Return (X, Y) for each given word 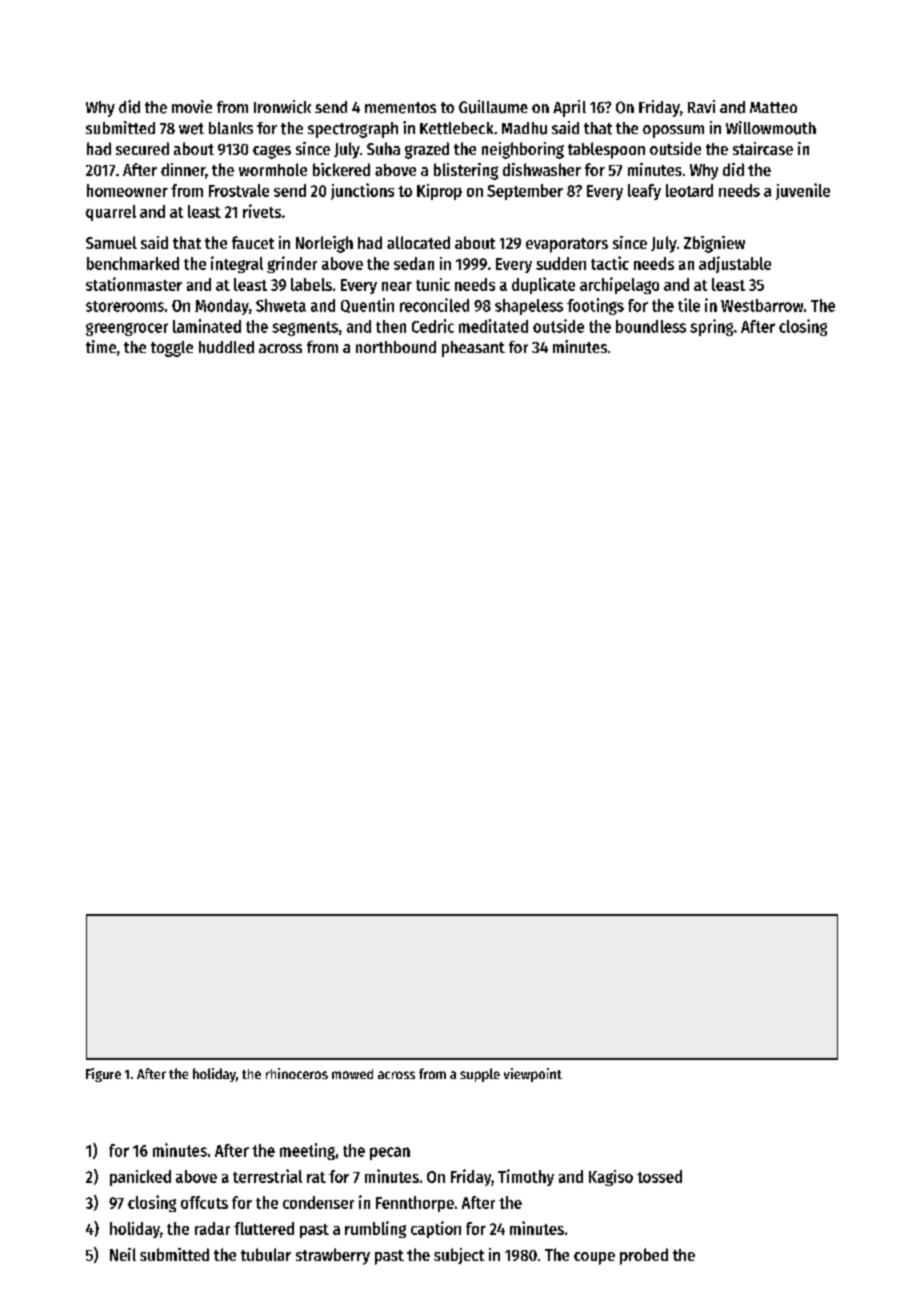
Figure (103, 1075)
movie (192, 106)
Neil (123, 1254)
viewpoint (533, 1075)
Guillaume (493, 107)
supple (480, 1075)
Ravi (701, 106)
